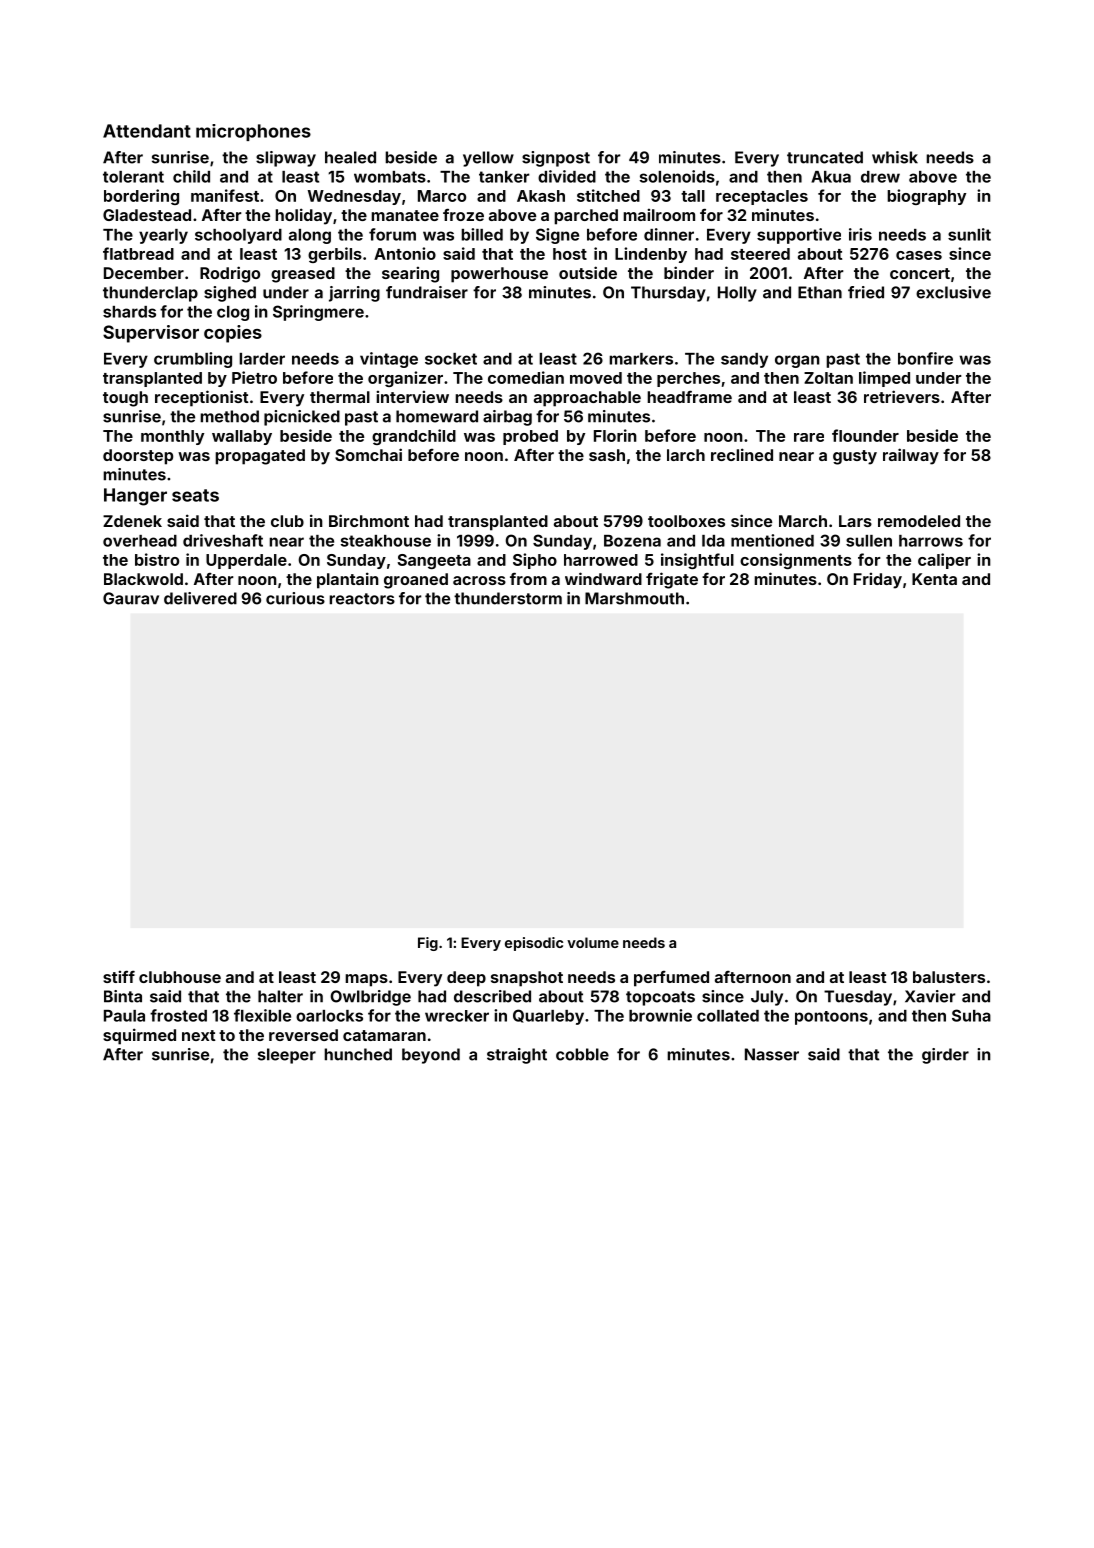 The height and width of the page is (1548, 1094). I want to click on socket, so click(451, 359).
